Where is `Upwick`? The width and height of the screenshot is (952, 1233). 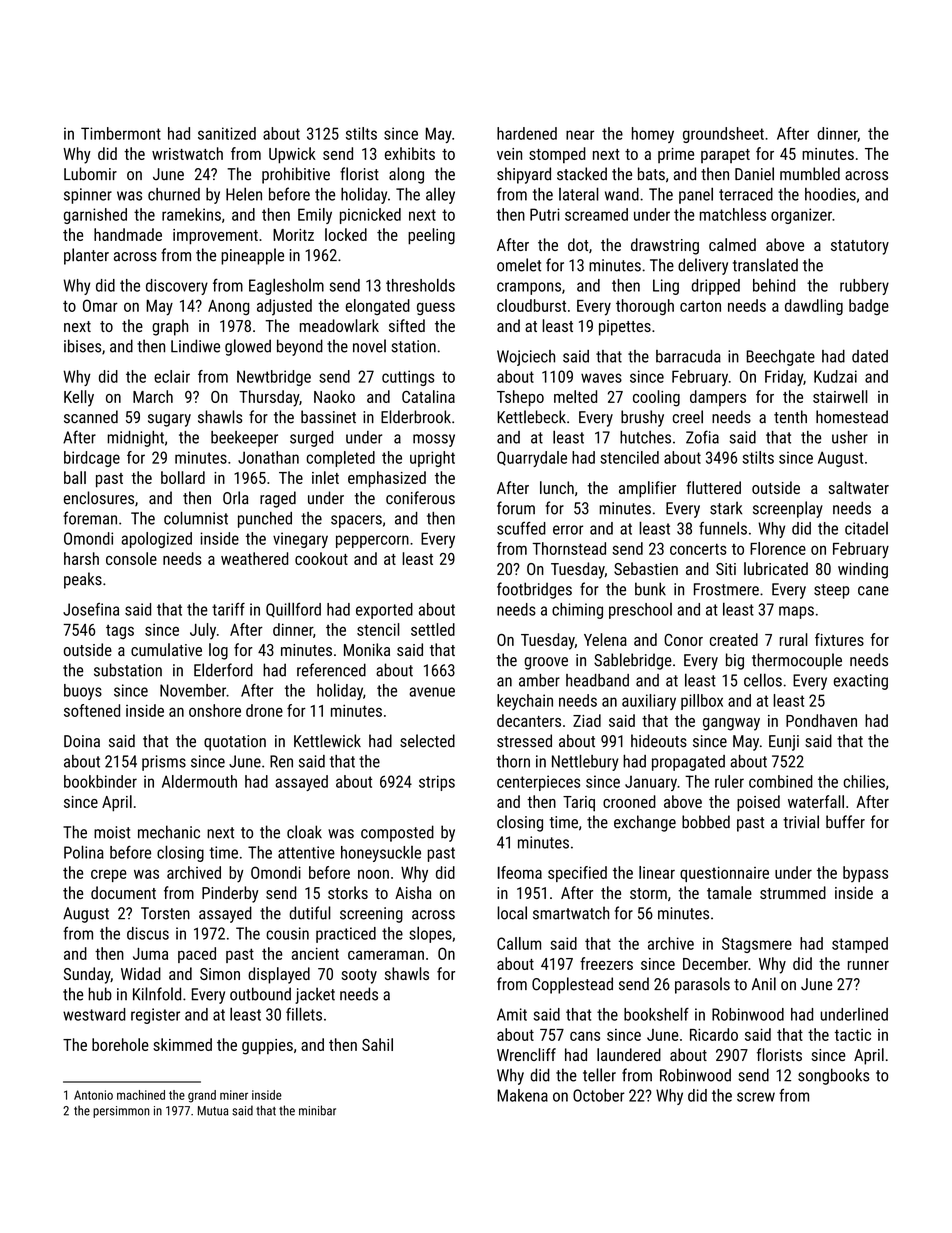
Upwick is located at coordinates (292, 155).
